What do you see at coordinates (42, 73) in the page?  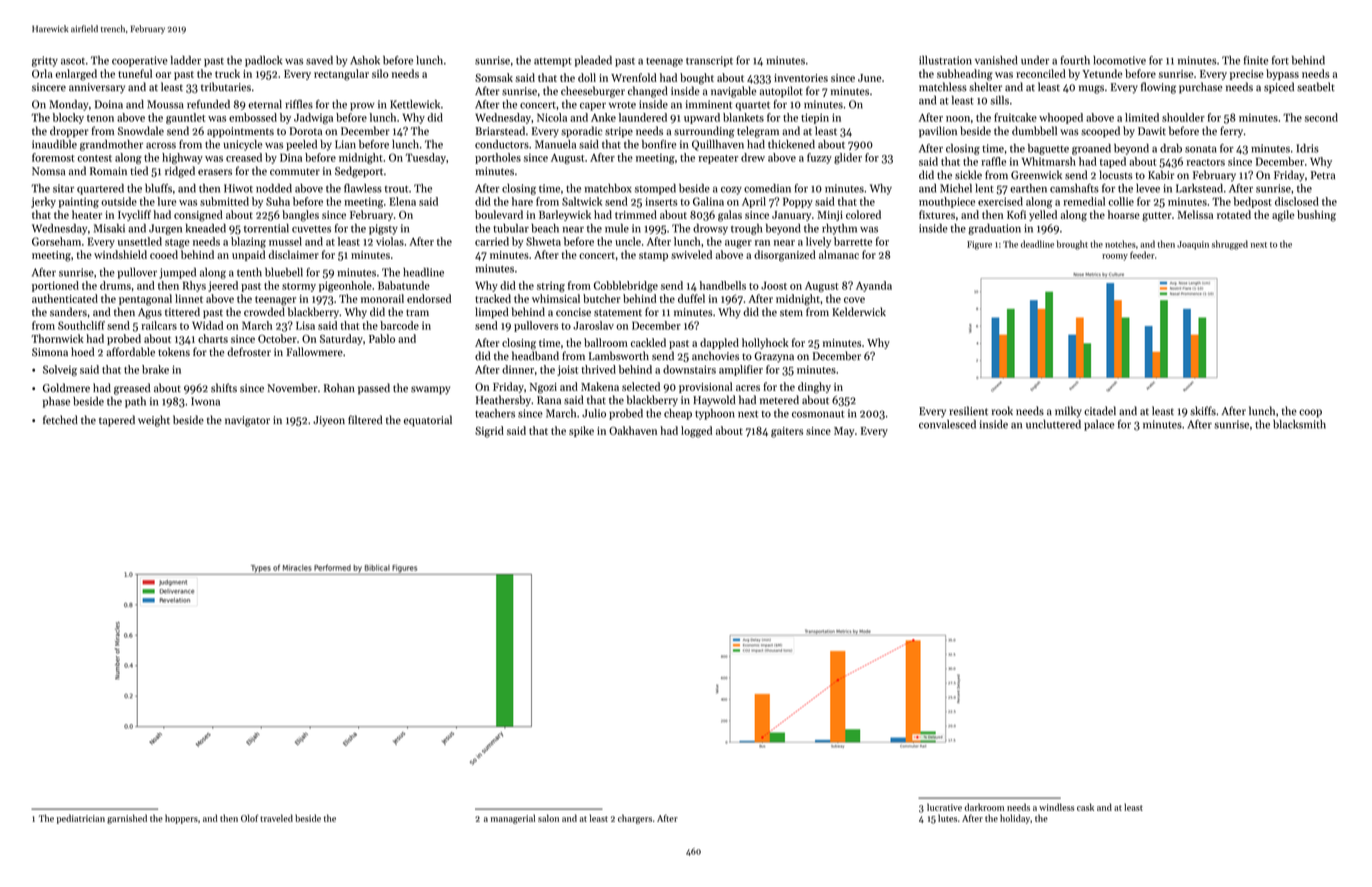 I see `Orla` at bounding box center [42, 73].
